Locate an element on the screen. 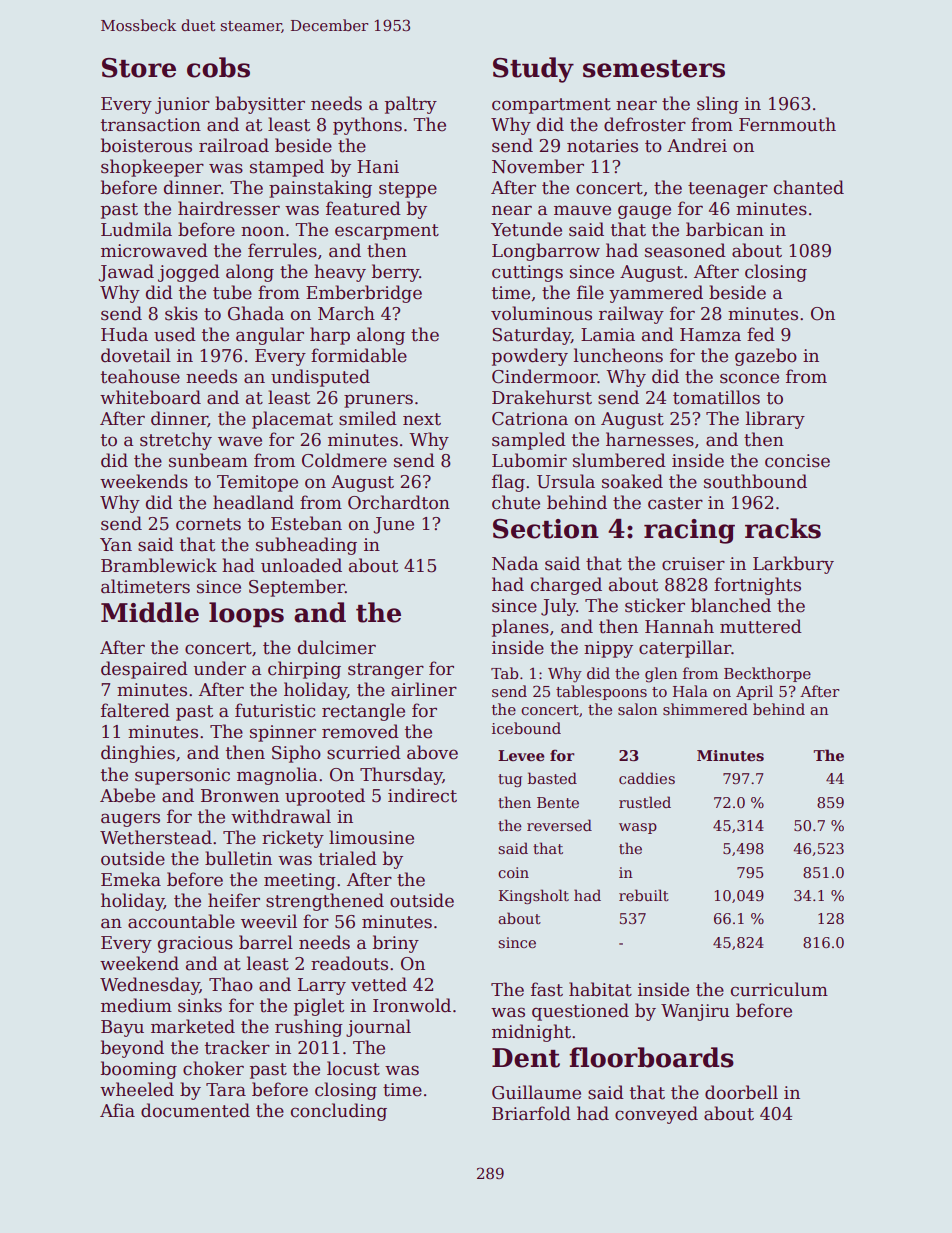 The height and width of the screenshot is (1233, 952). Yan is located at coordinates (116, 545).
